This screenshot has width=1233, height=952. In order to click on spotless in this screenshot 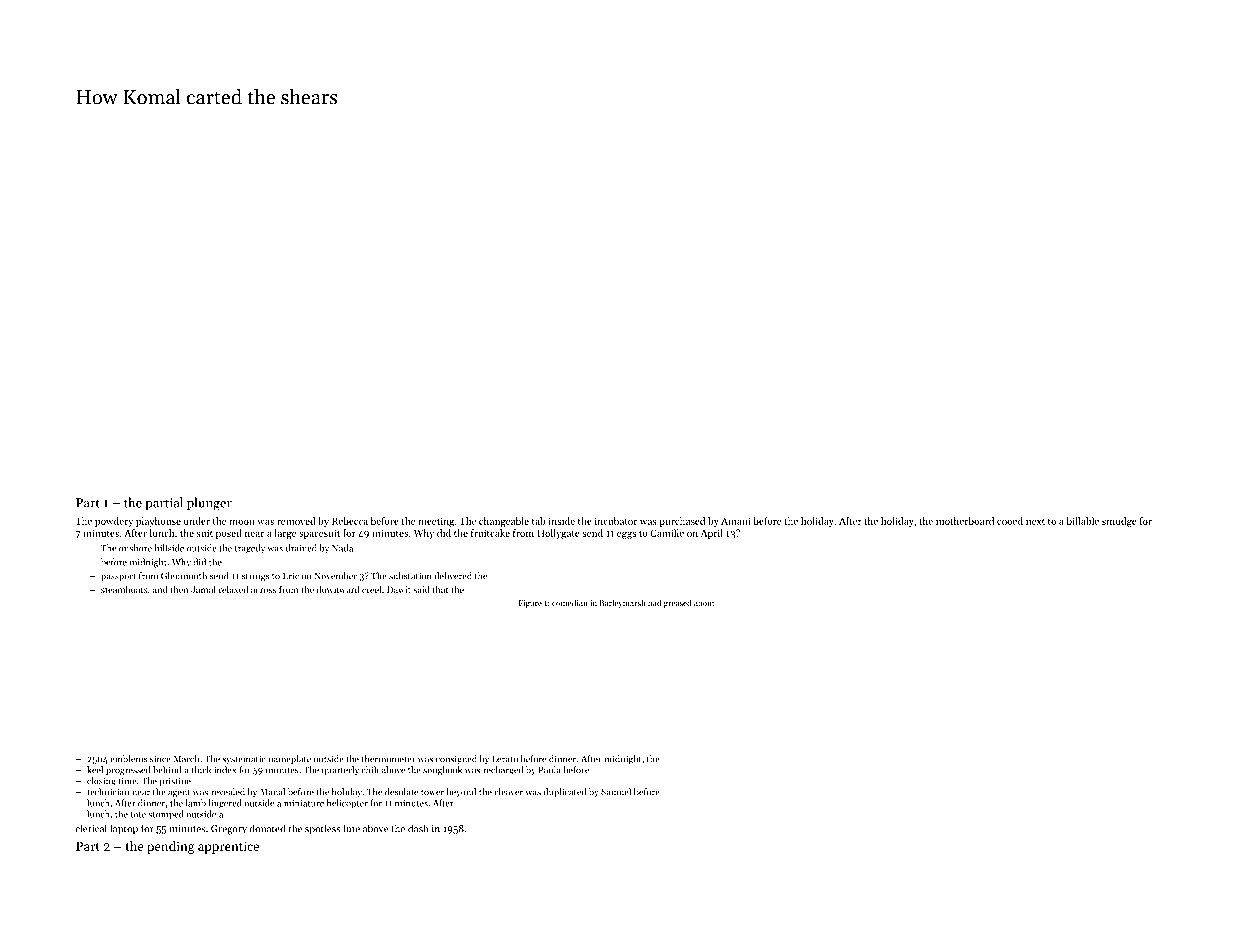, I will do `click(322, 829)`.
